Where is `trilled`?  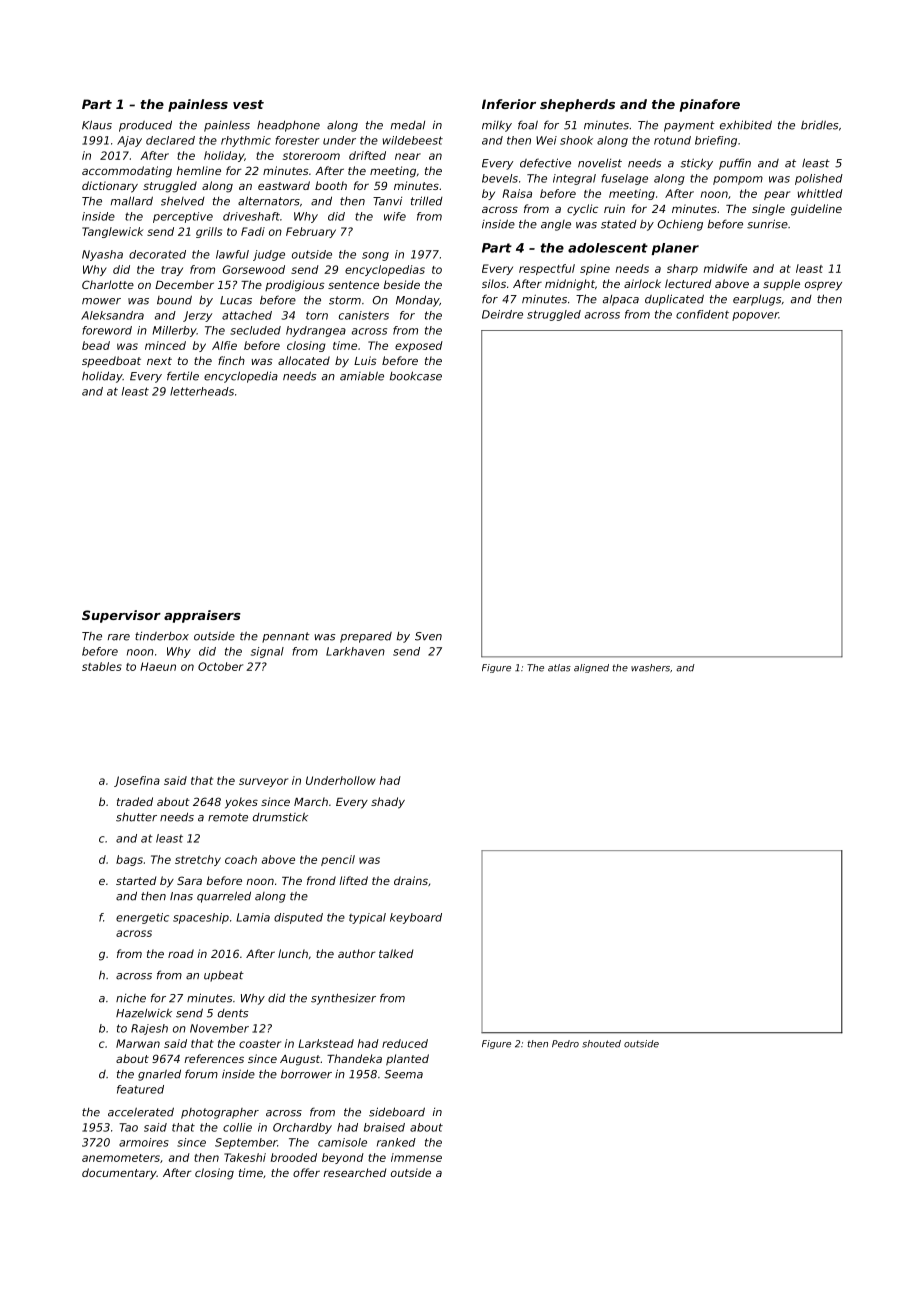 trilled is located at coordinates (427, 201).
